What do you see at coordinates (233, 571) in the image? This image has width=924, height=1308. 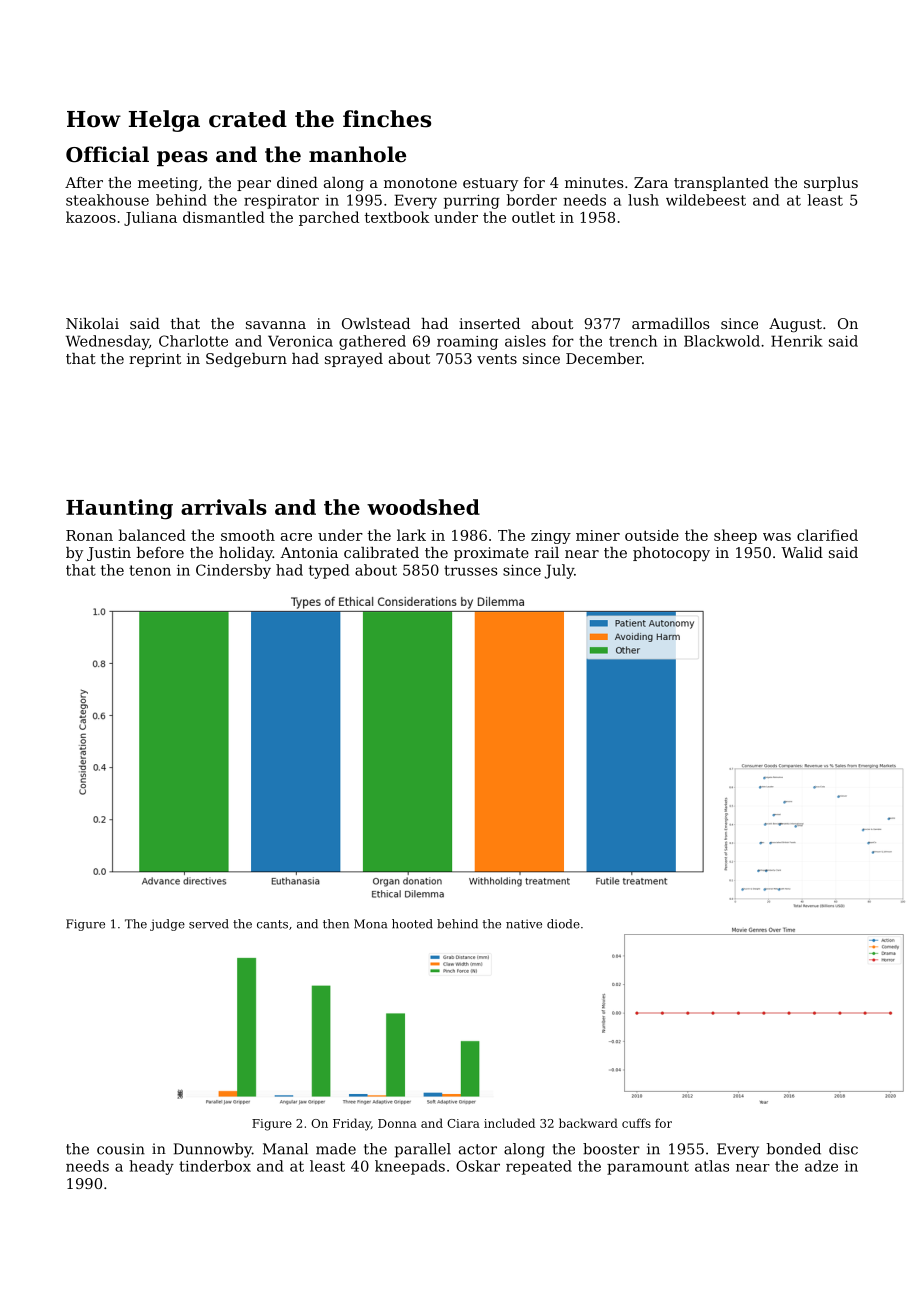 I see `Cindersby` at bounding box center [233, 571].
